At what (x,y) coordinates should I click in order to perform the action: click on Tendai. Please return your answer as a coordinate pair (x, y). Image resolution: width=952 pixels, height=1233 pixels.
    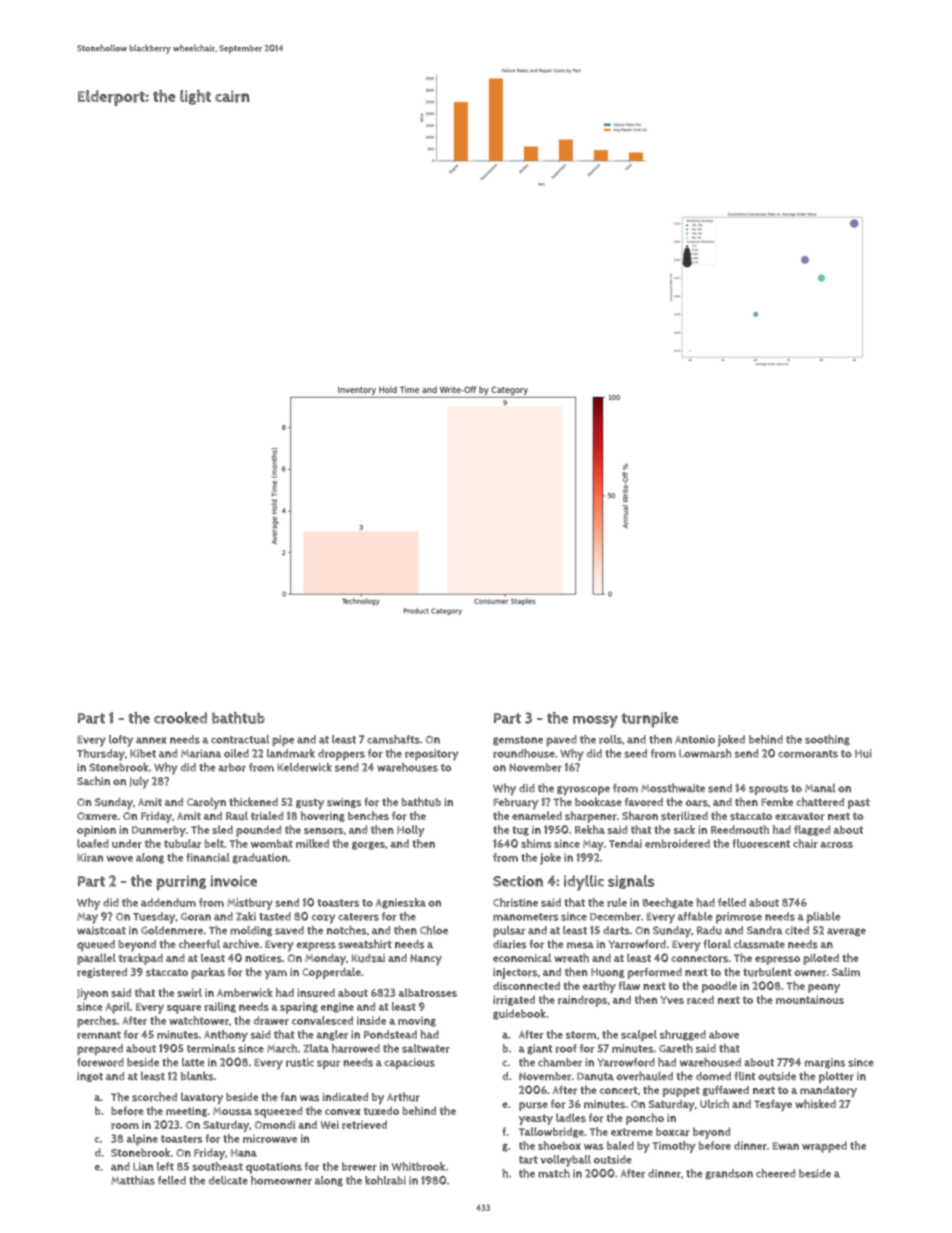
    Looking at the image, I should click on (625, 843).
